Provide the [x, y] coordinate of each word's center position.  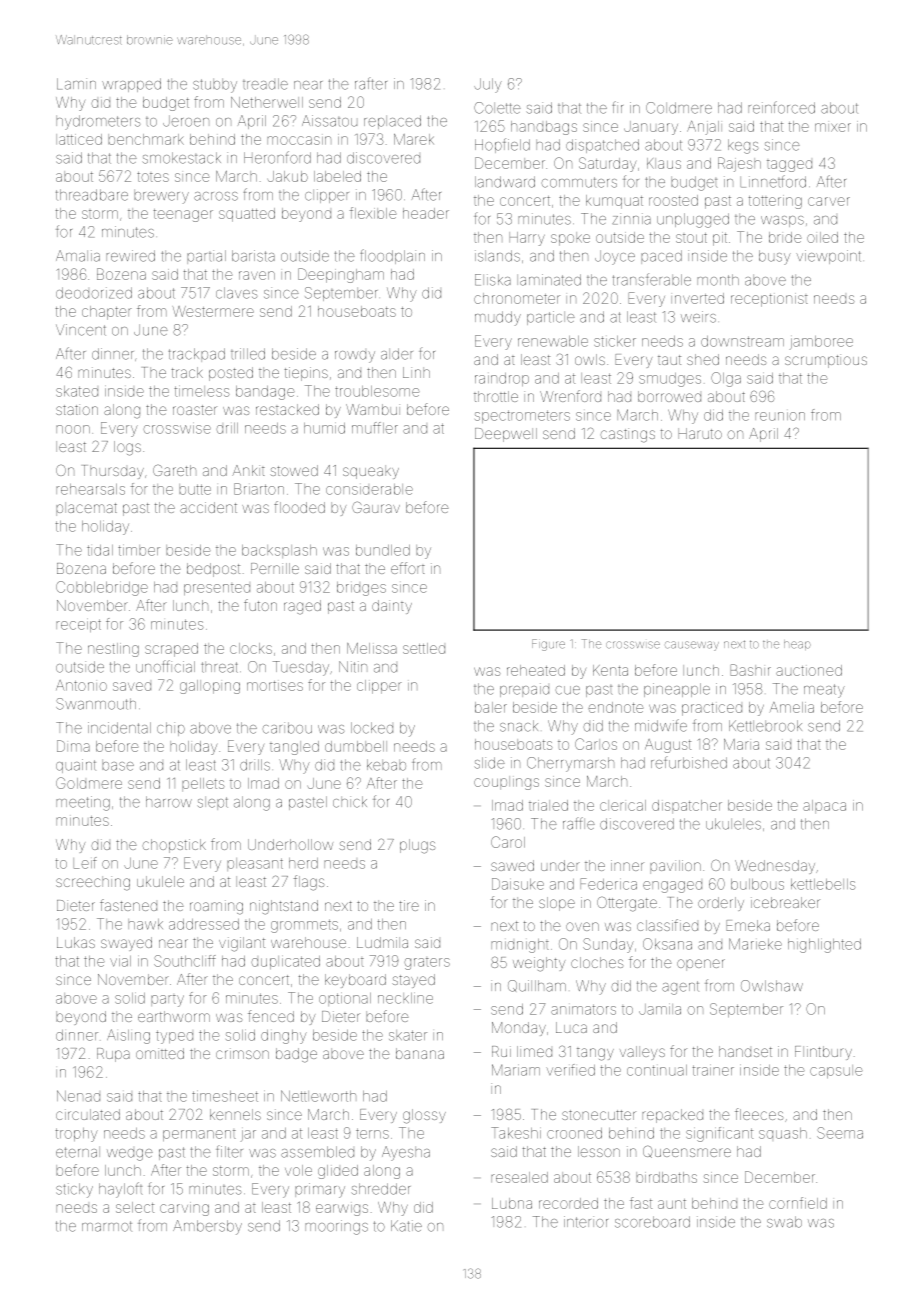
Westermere [213, 311]
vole [298, 1170]
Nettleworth [318, 1096]
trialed [548, 805]
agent [680, 988]
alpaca [824, 806]
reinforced [781, 107]
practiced [712, 709]
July [488, 85]
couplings [506, 783]
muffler [375, 428]
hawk [145, 924]
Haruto [700, 433]
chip [171, 729]
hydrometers [98, 122]
